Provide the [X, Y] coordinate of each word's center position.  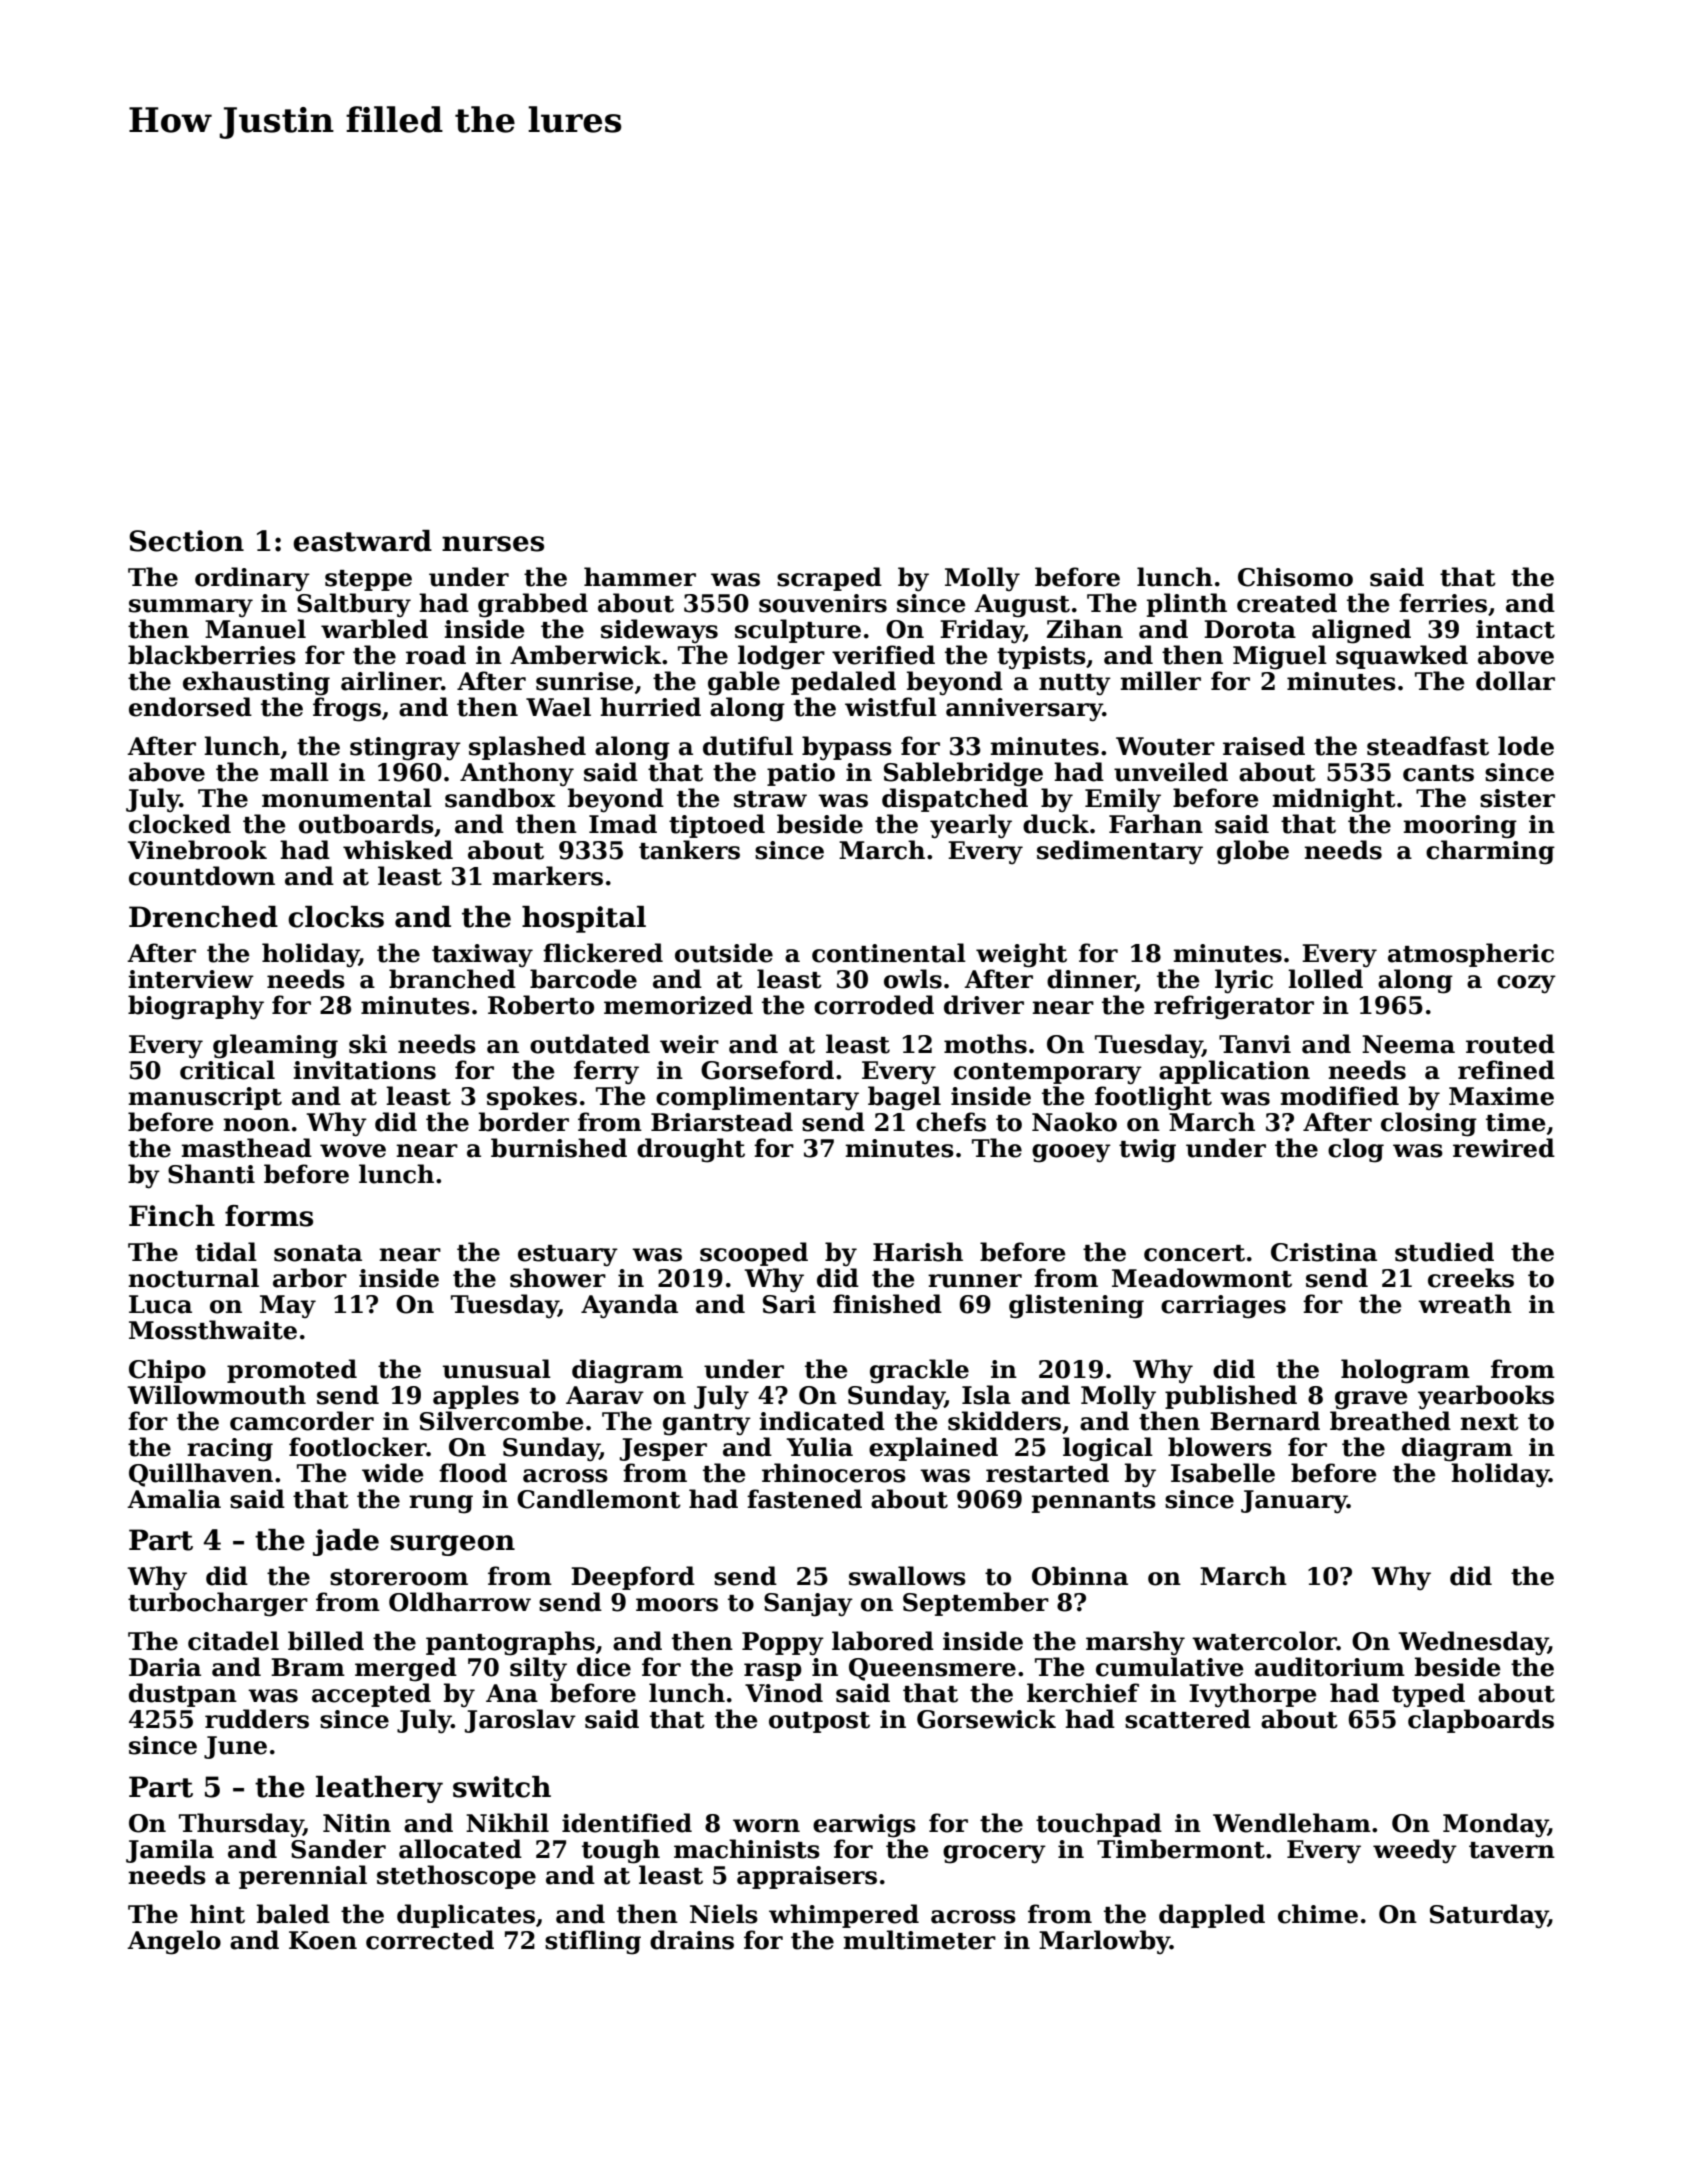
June [235, 1747]
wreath [1465, 1304]
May [288, 1307]
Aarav [605, 1395]
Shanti [211, 1174]
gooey [1071, 1153]
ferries [1443, 603]
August [1022, 606]
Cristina [1324, 1252]
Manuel [255, 629]
